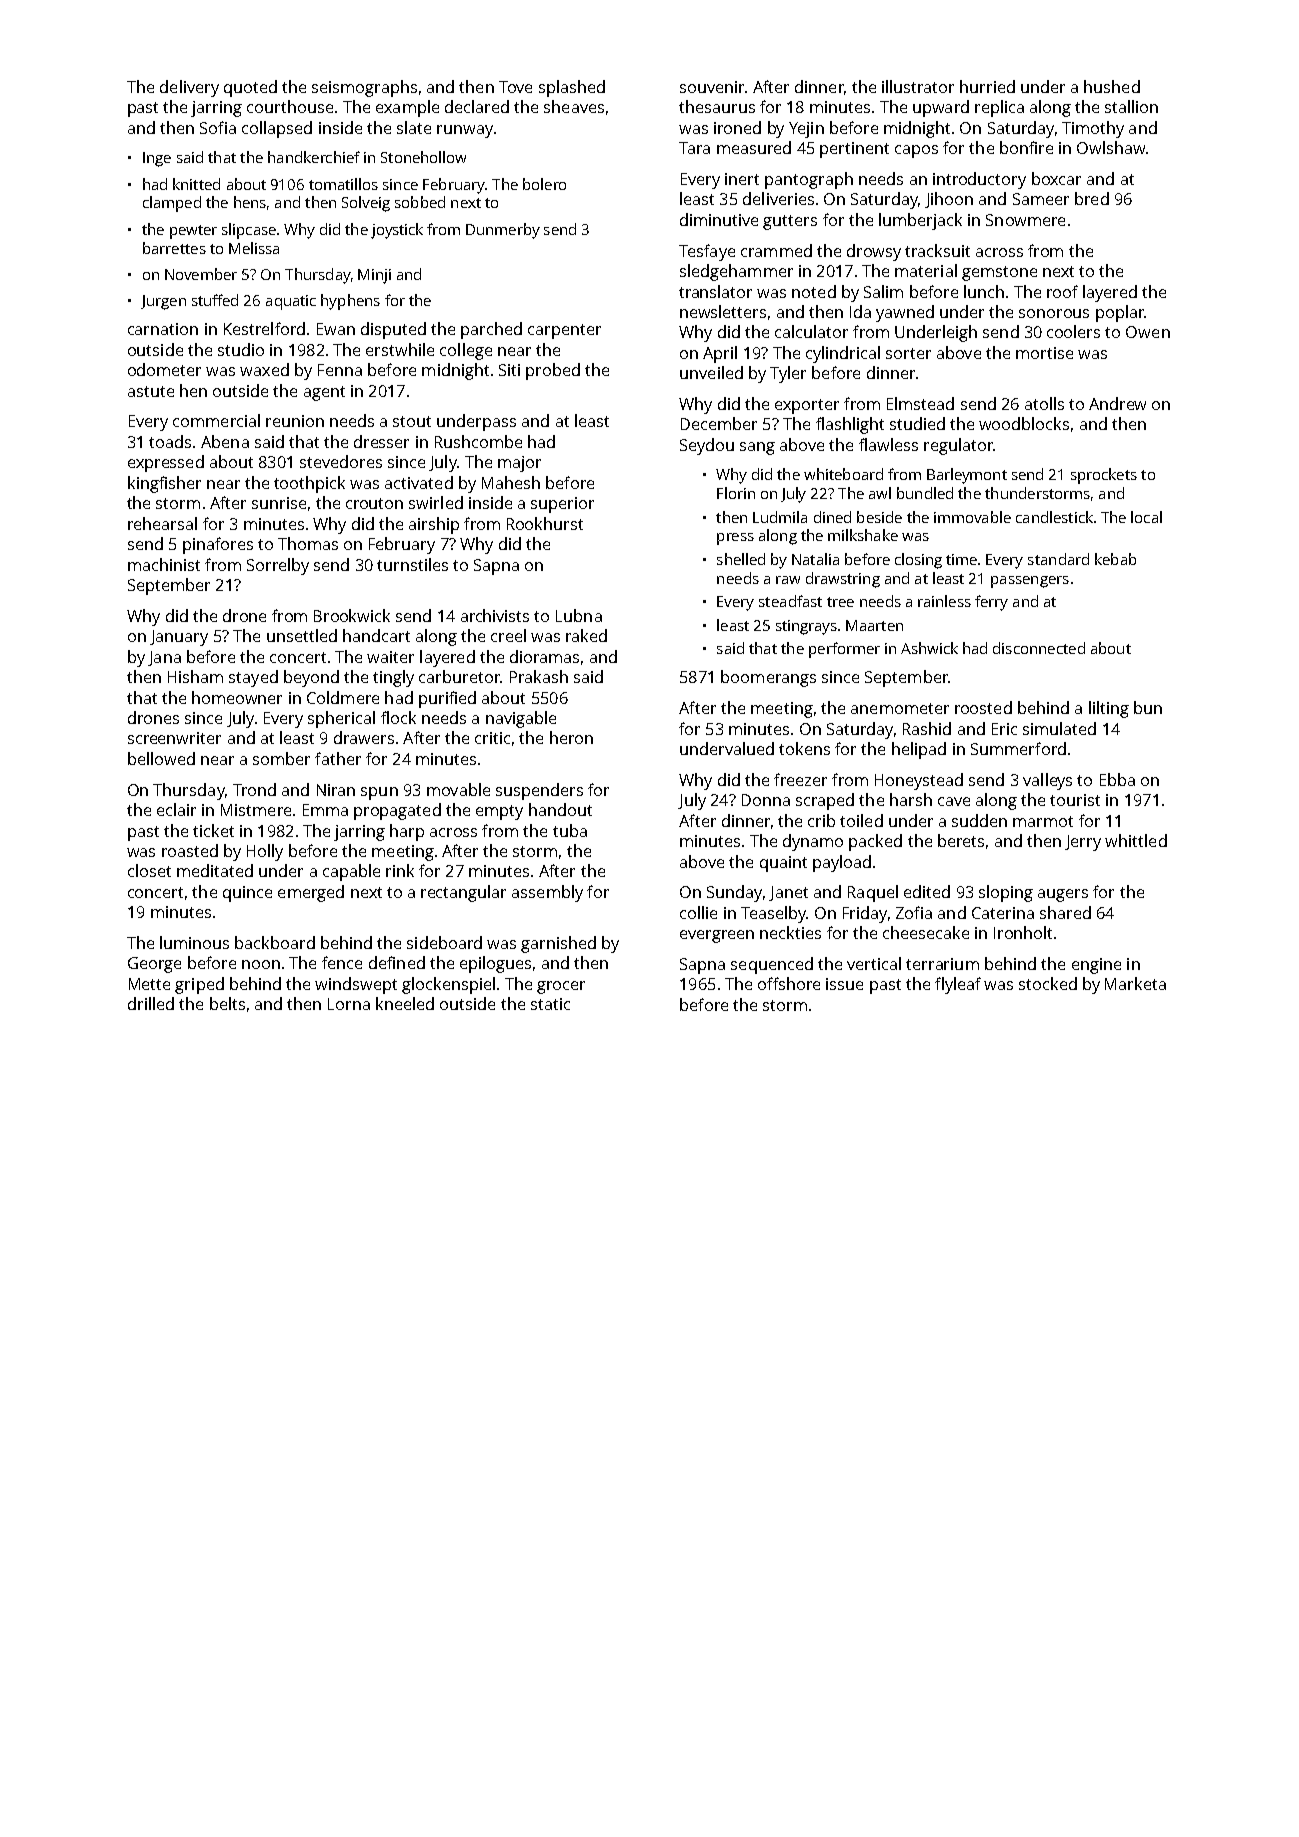 Image resolution: width=1299 pixels, height=1837 pixels. Describe the element at coordinates (405, 1003) in the page. I see `kneeled` at that location.
